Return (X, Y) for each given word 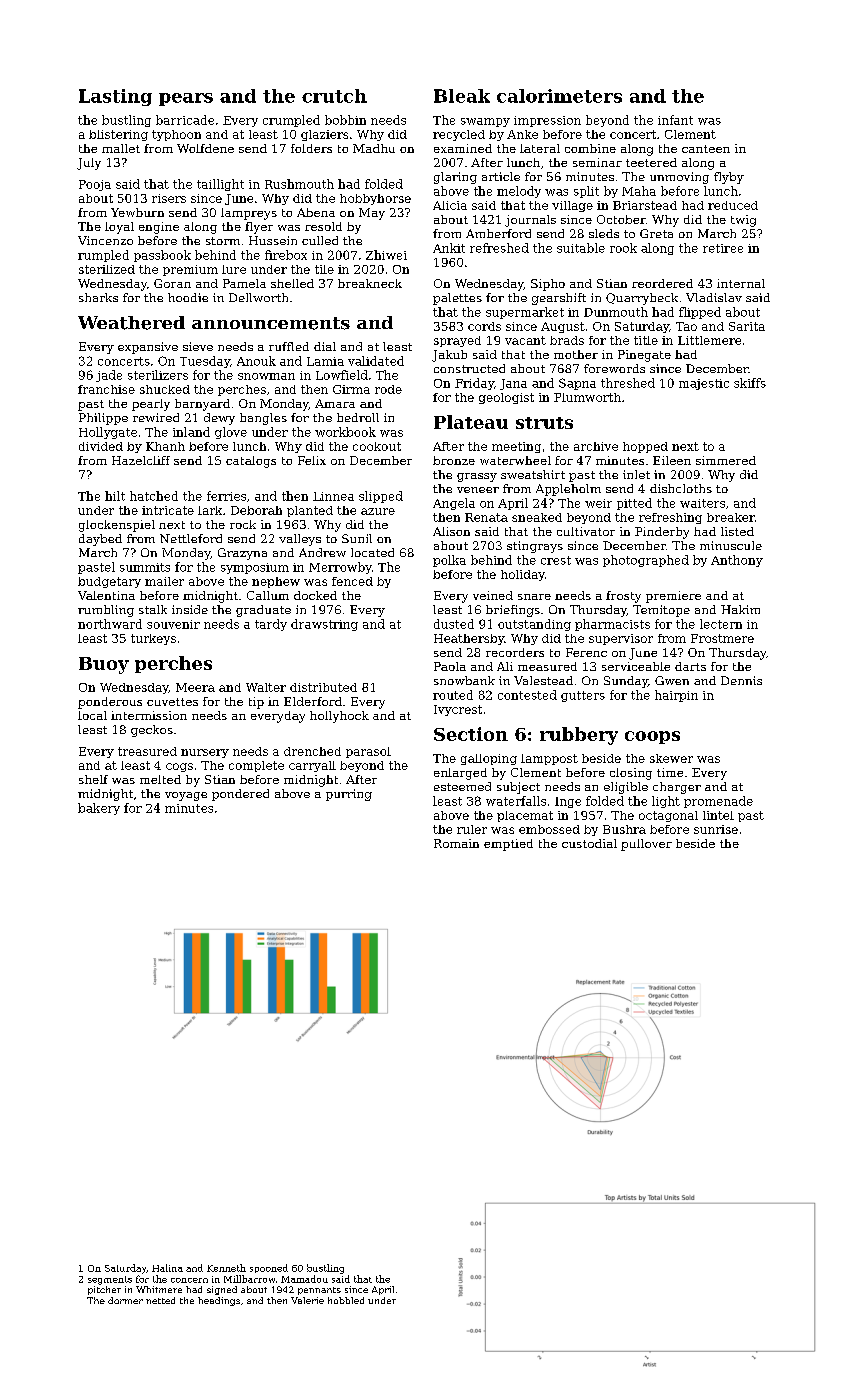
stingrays (535, 547)
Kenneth (226, 1268)
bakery (99, 809)
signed (222, 1290)
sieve (198, 346)
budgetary (109, 582)
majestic (704, 384)
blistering (118, 135)
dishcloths (681, 488)
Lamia (325, 361)
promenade (718, 802)
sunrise (716, 829)
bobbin (345, 120)
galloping (489, 759)
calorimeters (559, 96)
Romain (456, 843)
